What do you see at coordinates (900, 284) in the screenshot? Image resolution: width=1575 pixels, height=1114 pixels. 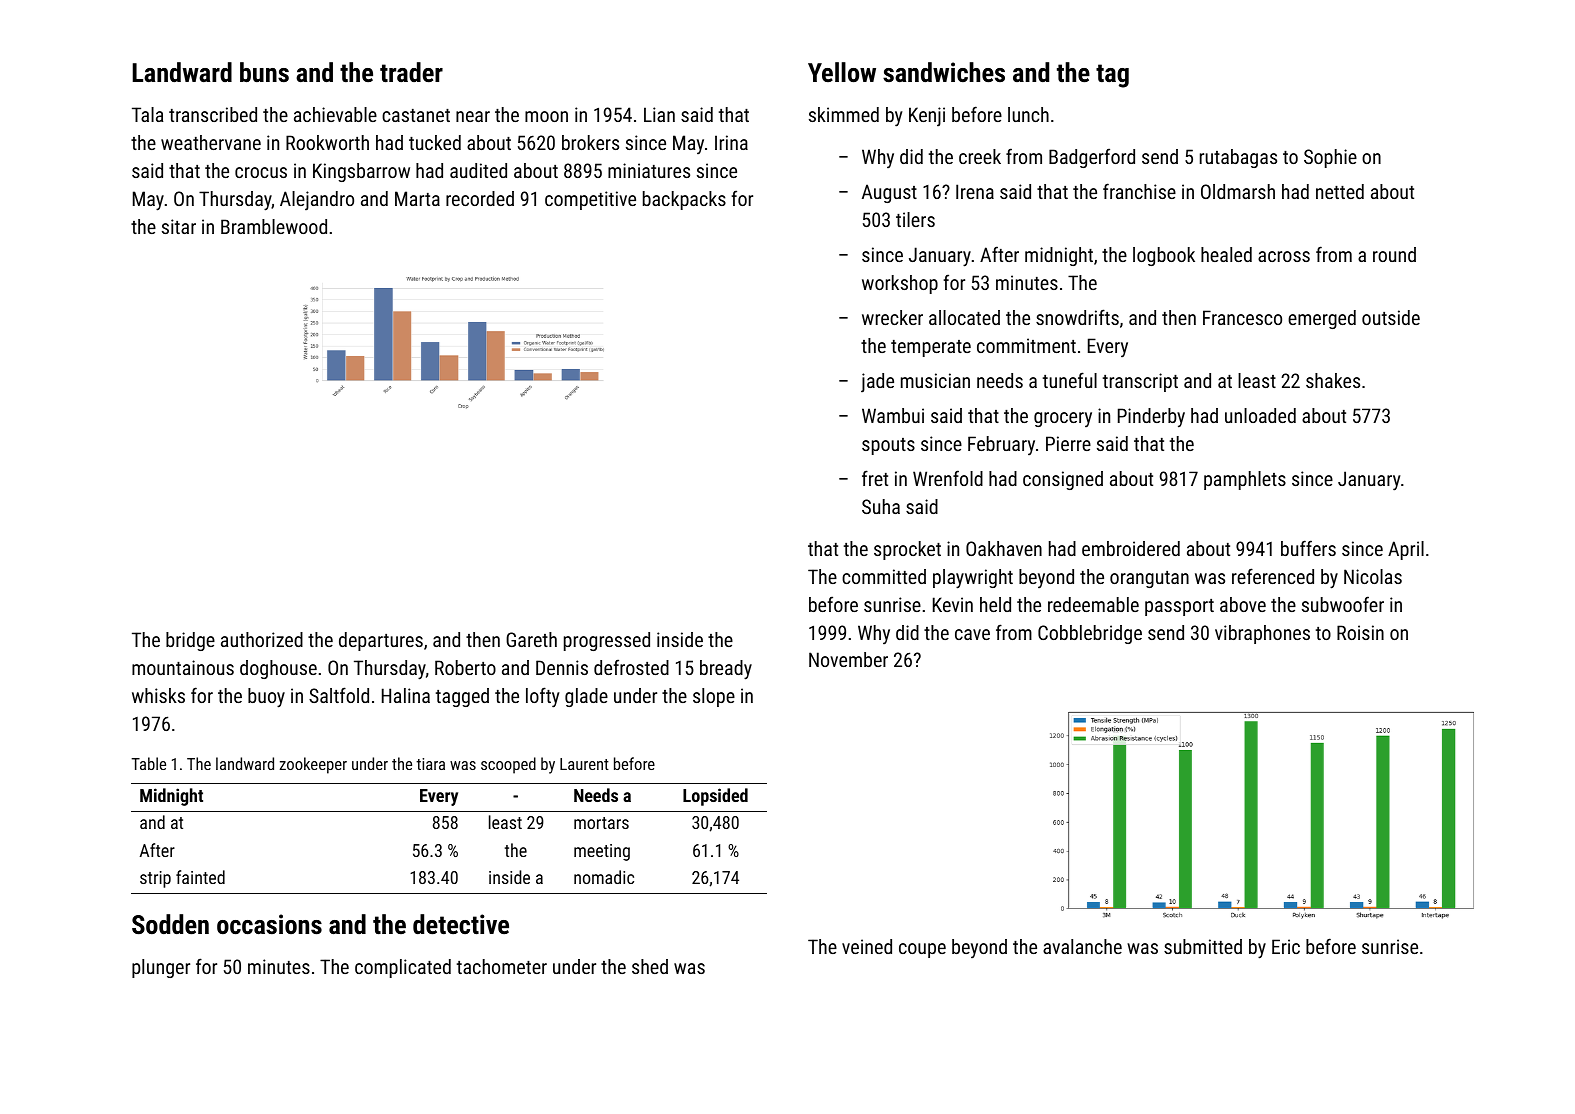 I see `workshop` at bounding box center [900, 284].
